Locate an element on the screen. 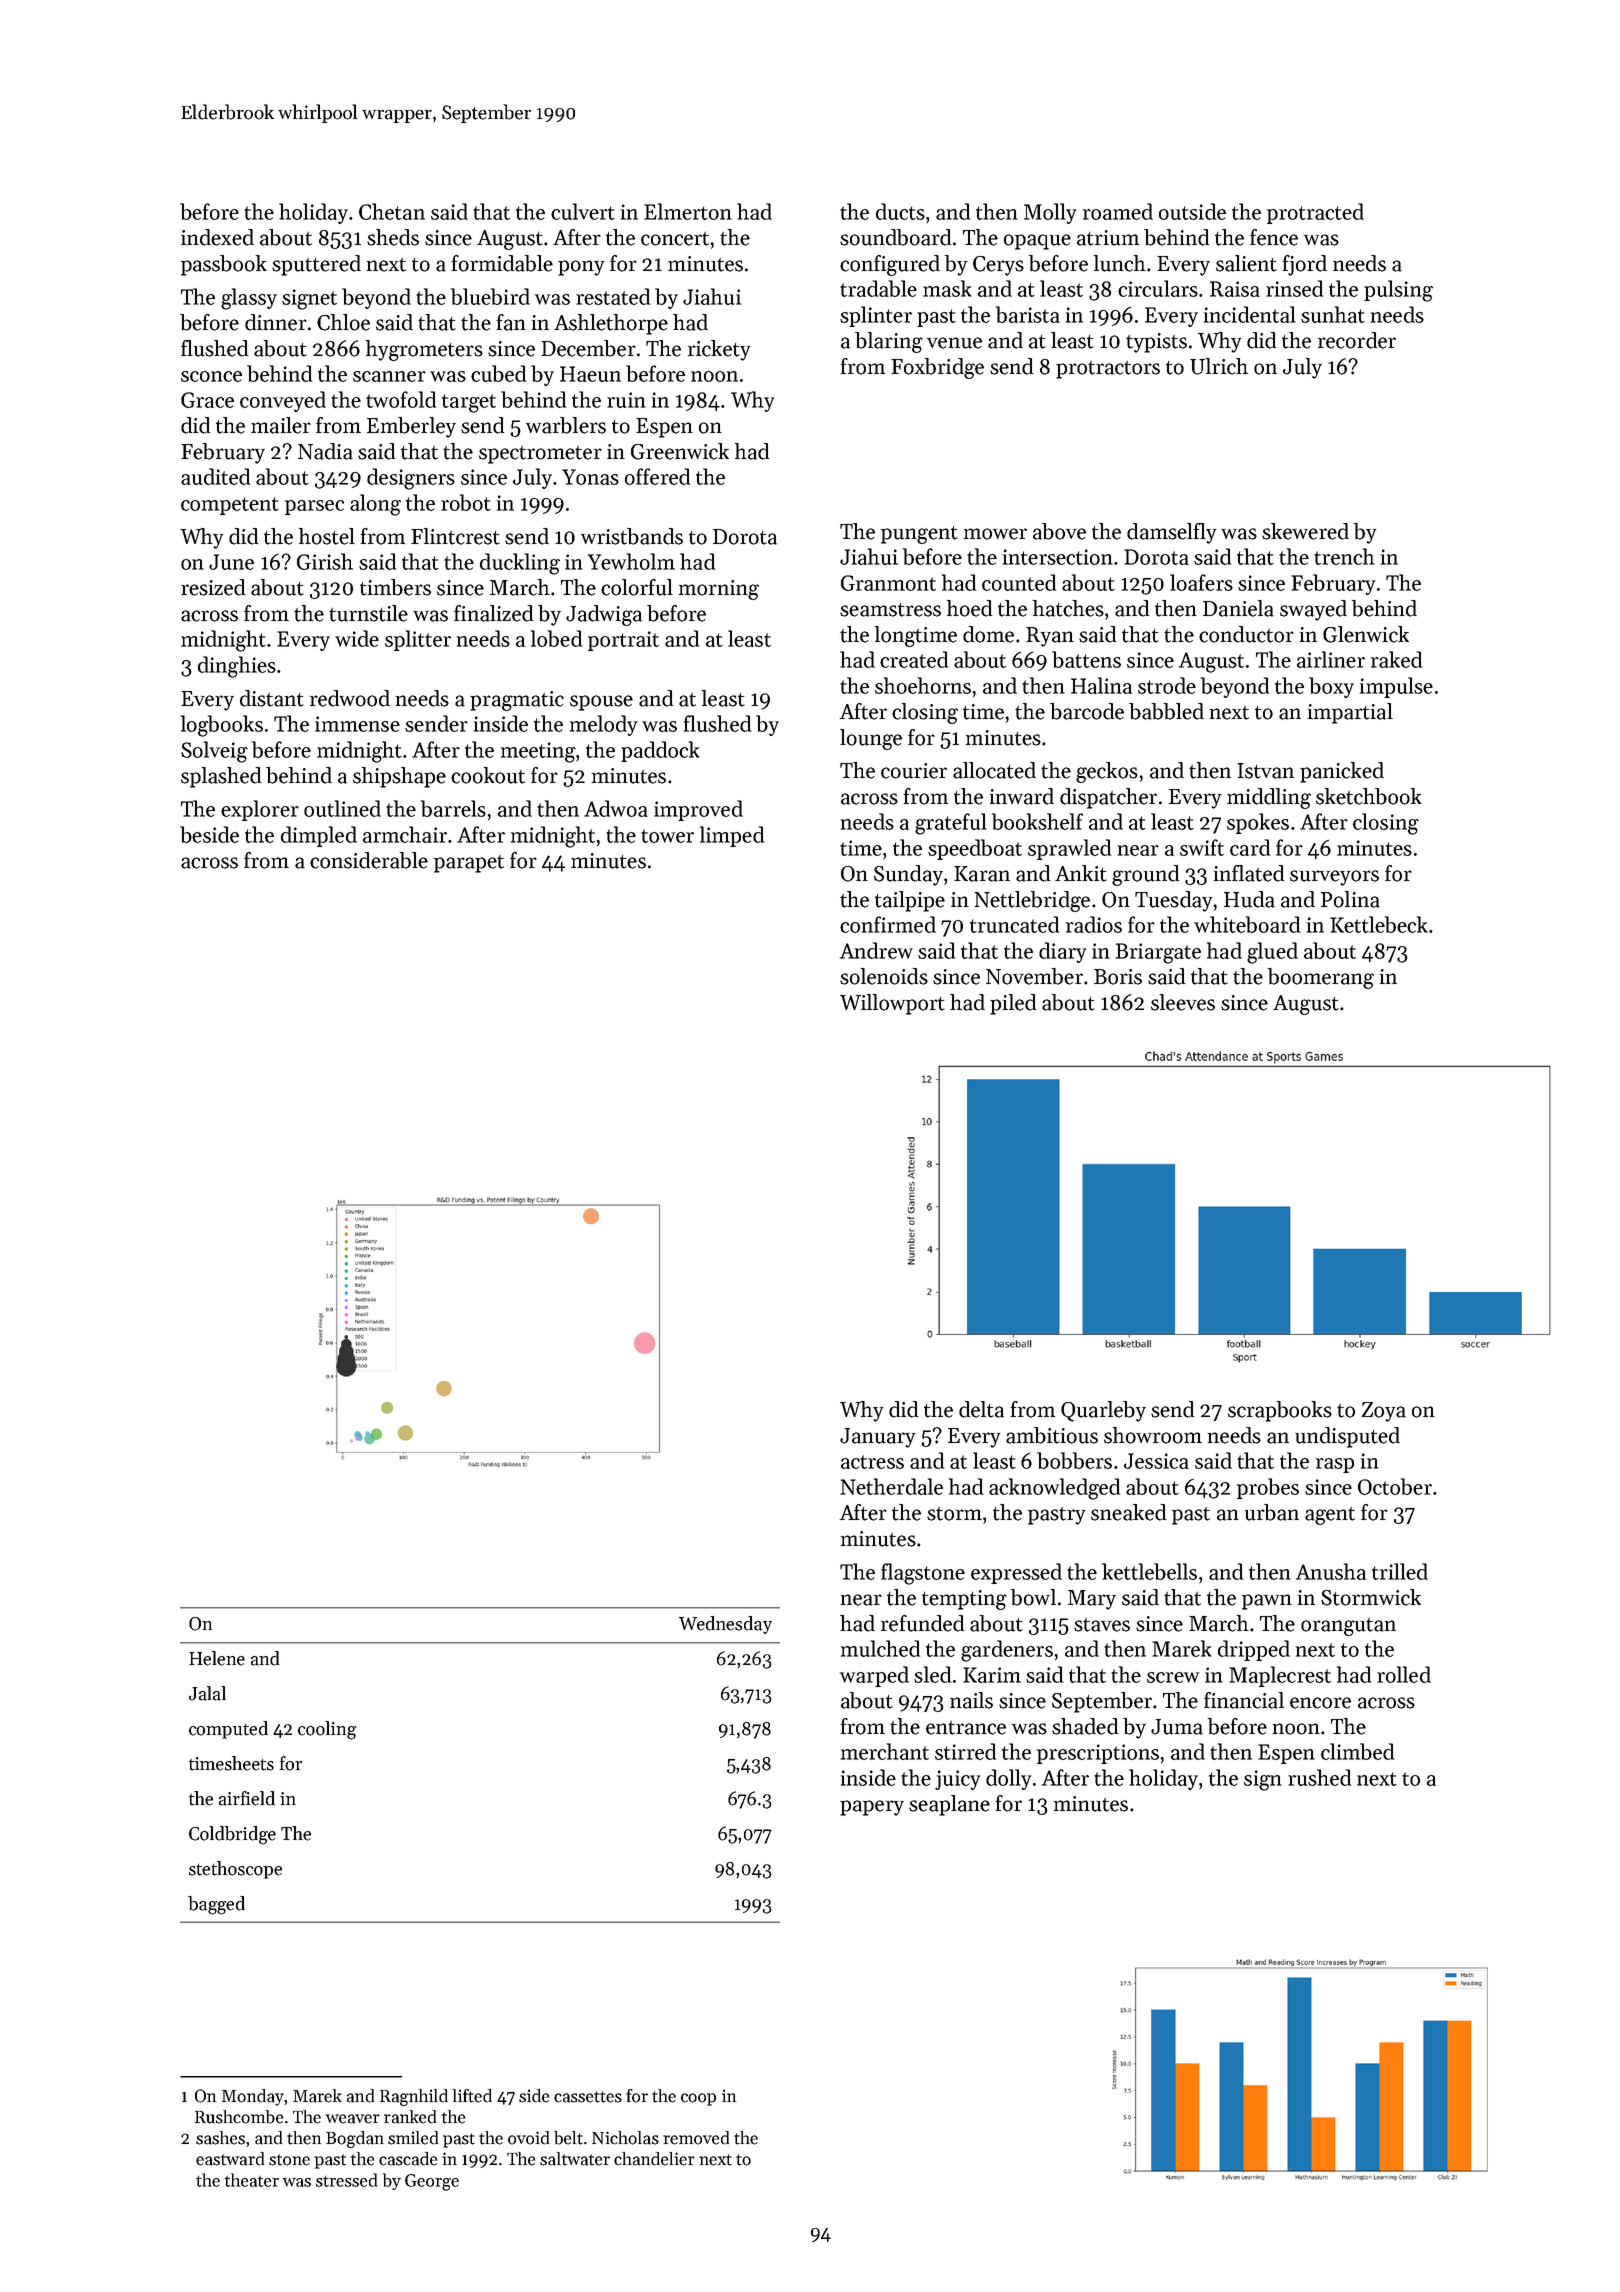 This screenshot has height=2292, width=1620. parapet is located at coordinates (469, 864).
